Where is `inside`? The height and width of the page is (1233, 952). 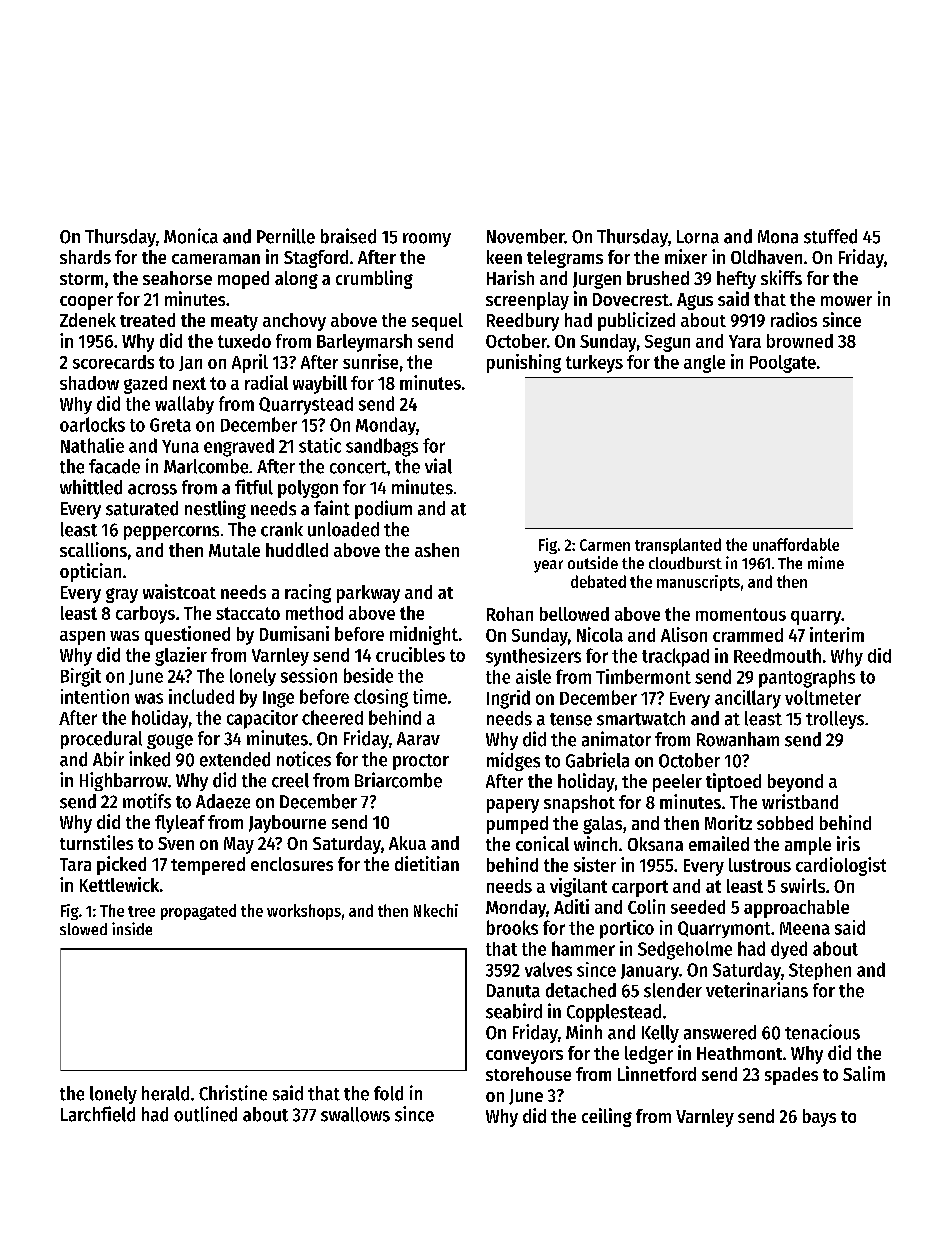
inside is located at coordinates (132, 928).
